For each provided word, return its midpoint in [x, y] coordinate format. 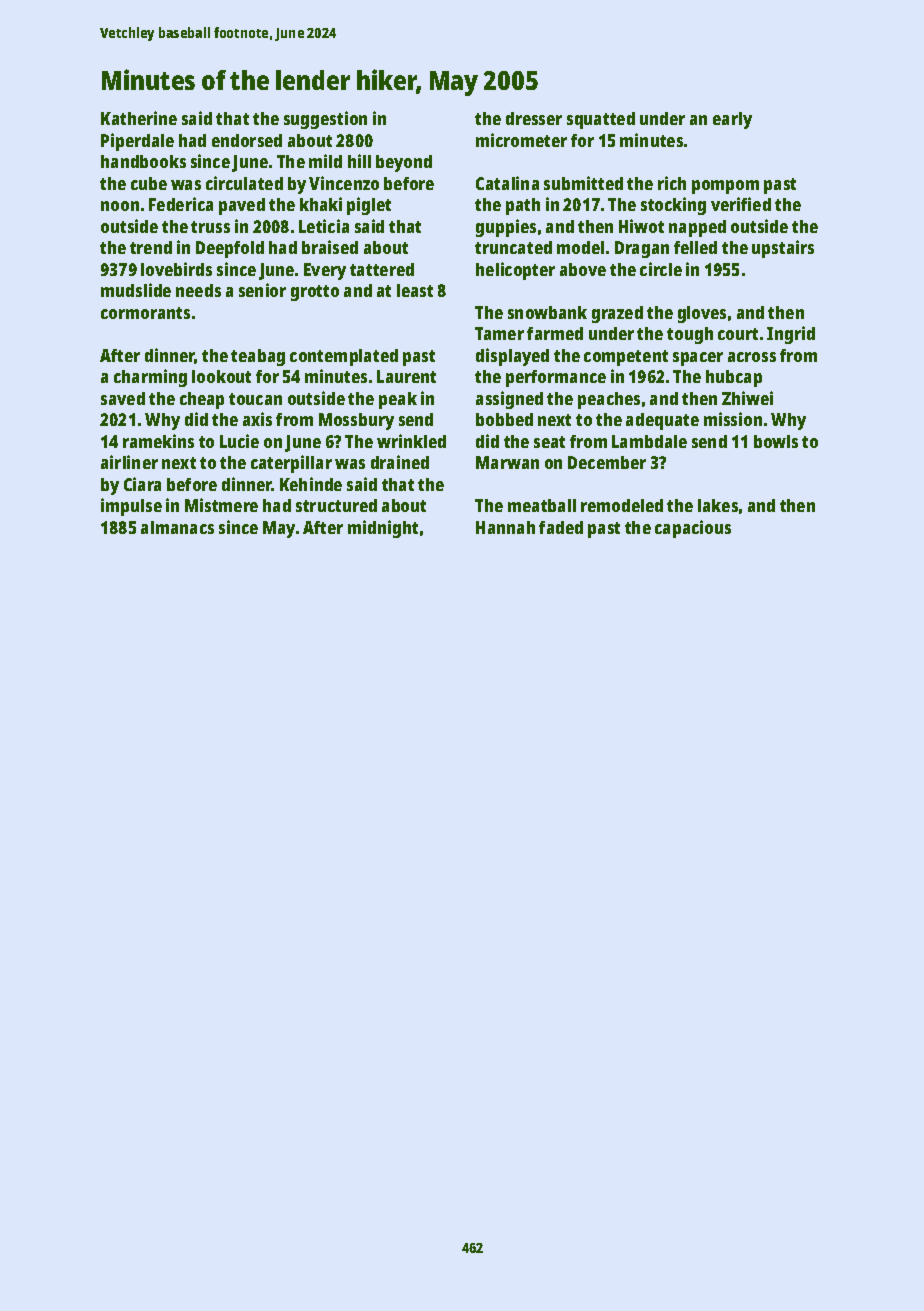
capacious [693, 529]
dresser [534, 118]
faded [561, 527]
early [732, 120]
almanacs [177, 527]
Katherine [139, 118]
